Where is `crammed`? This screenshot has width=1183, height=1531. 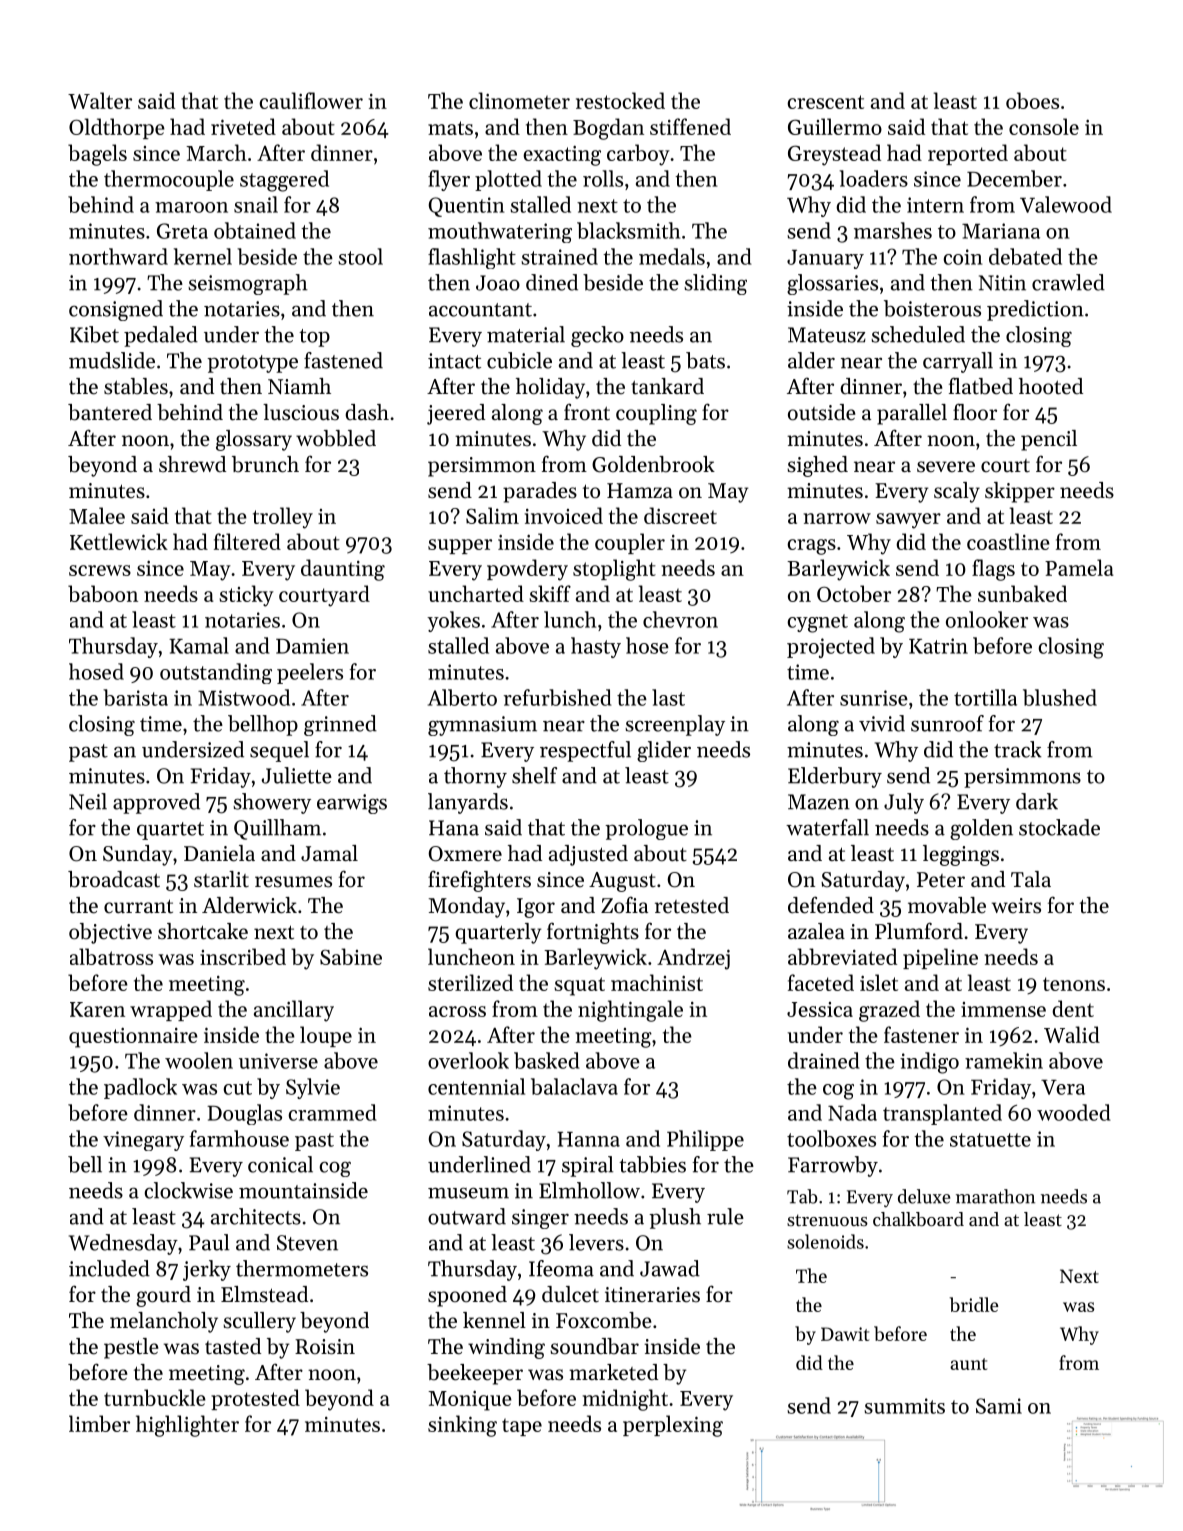
crammed is located at coordinates (332, 1112).
